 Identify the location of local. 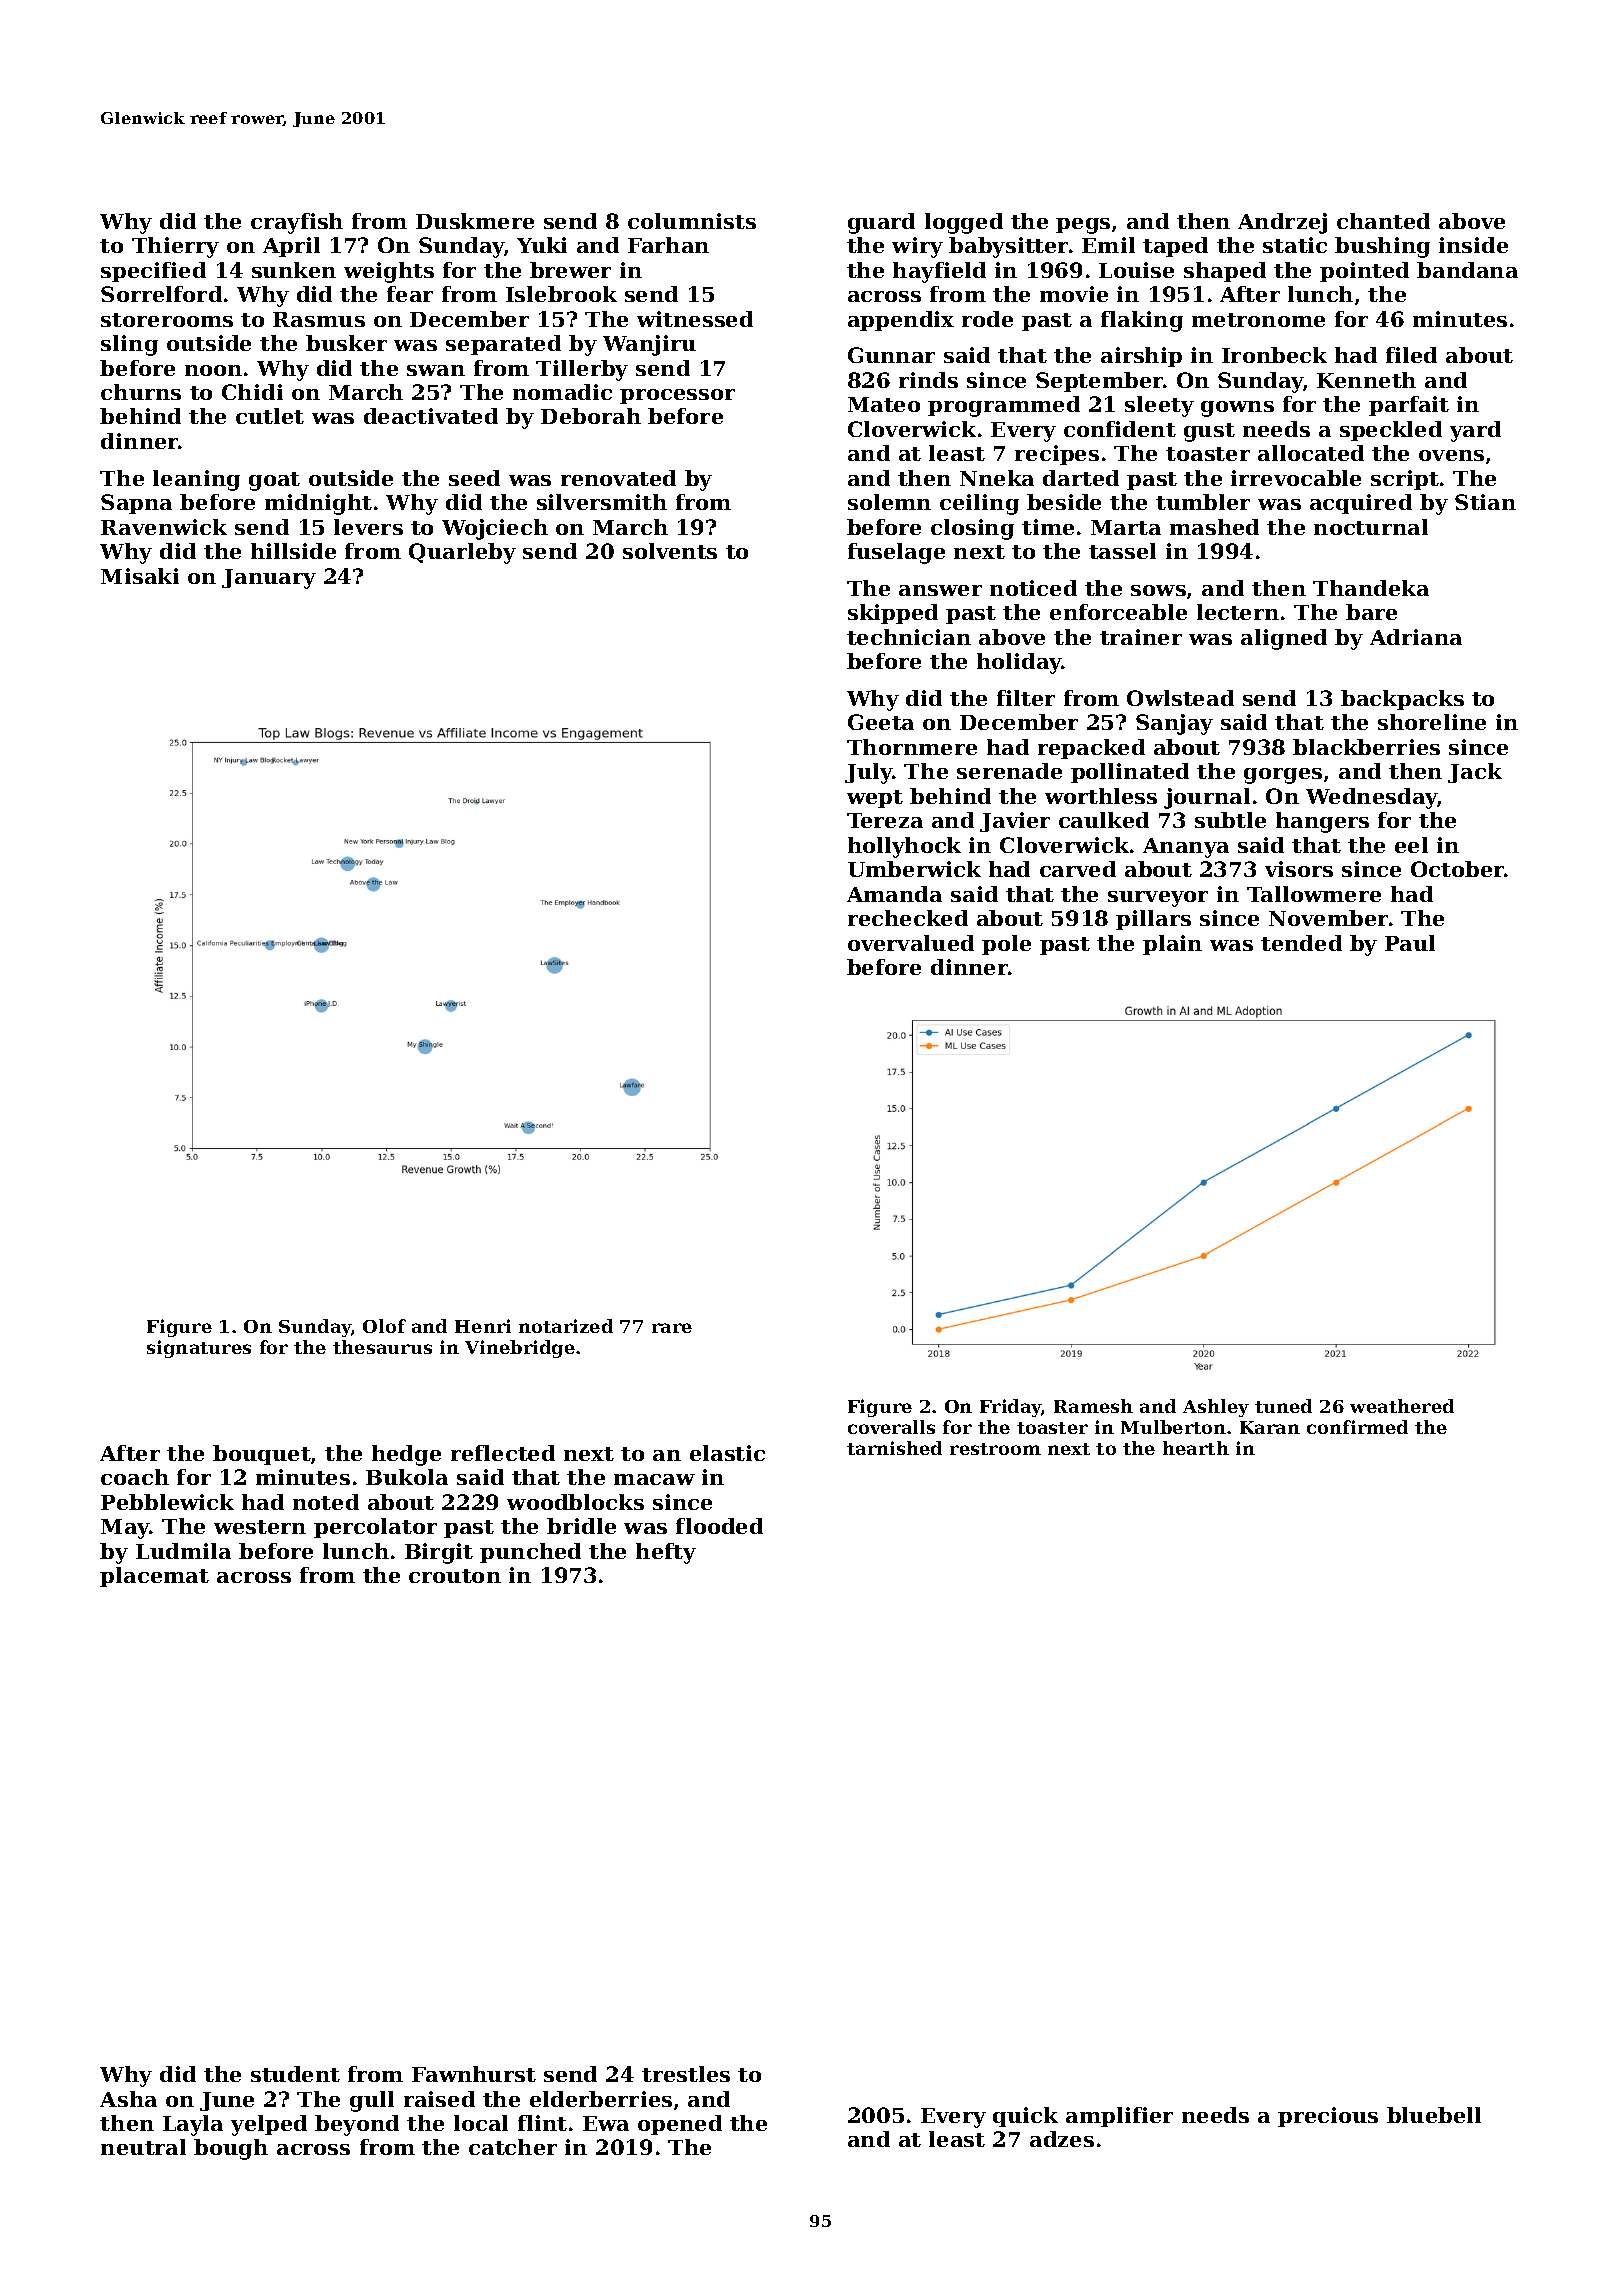
(481, 2123).
